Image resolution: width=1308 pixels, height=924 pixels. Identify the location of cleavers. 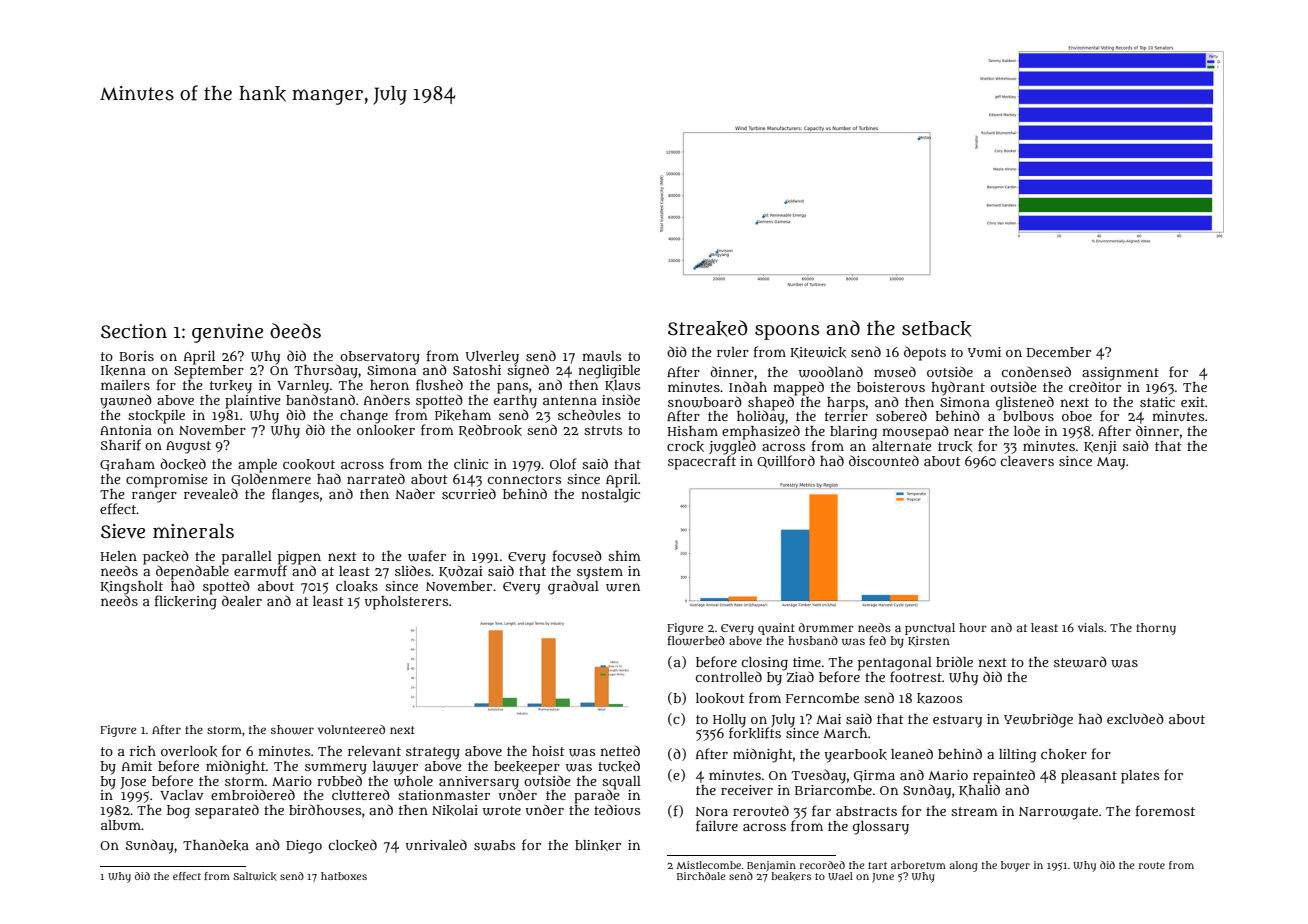
(1027, 461).
